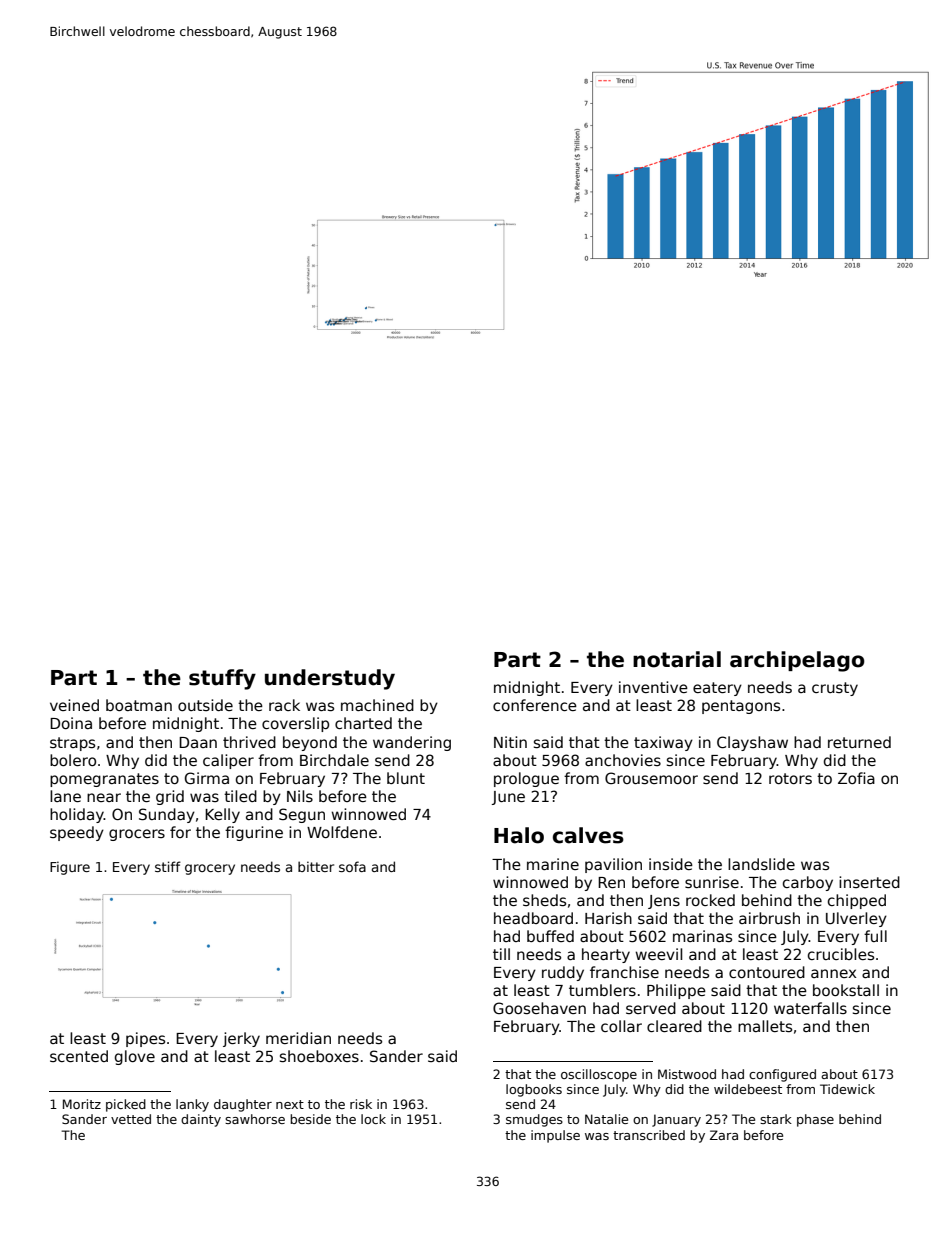 This screenshot has width=952, height=1233. I want to click on Daan, so click(198, 742).
